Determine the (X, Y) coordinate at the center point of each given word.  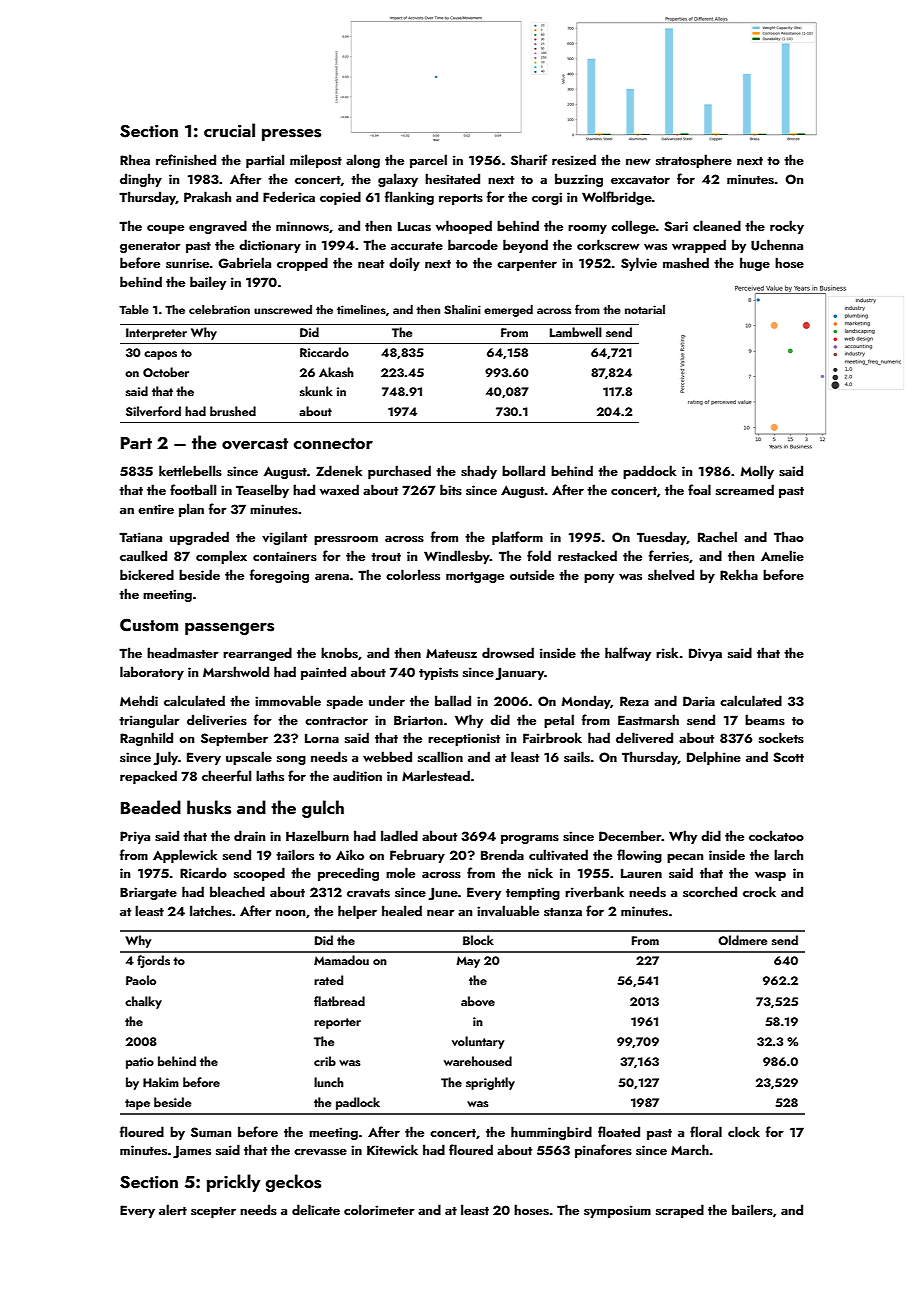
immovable (288, 701)
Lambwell (576, 332)
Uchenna (777, 245)
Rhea (135, 159)
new (638, 162)
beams (765, 719)
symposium (617, 1211)
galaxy (398, 180)
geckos (293, 1183)
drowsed (508, 653)
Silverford (153, 411)
